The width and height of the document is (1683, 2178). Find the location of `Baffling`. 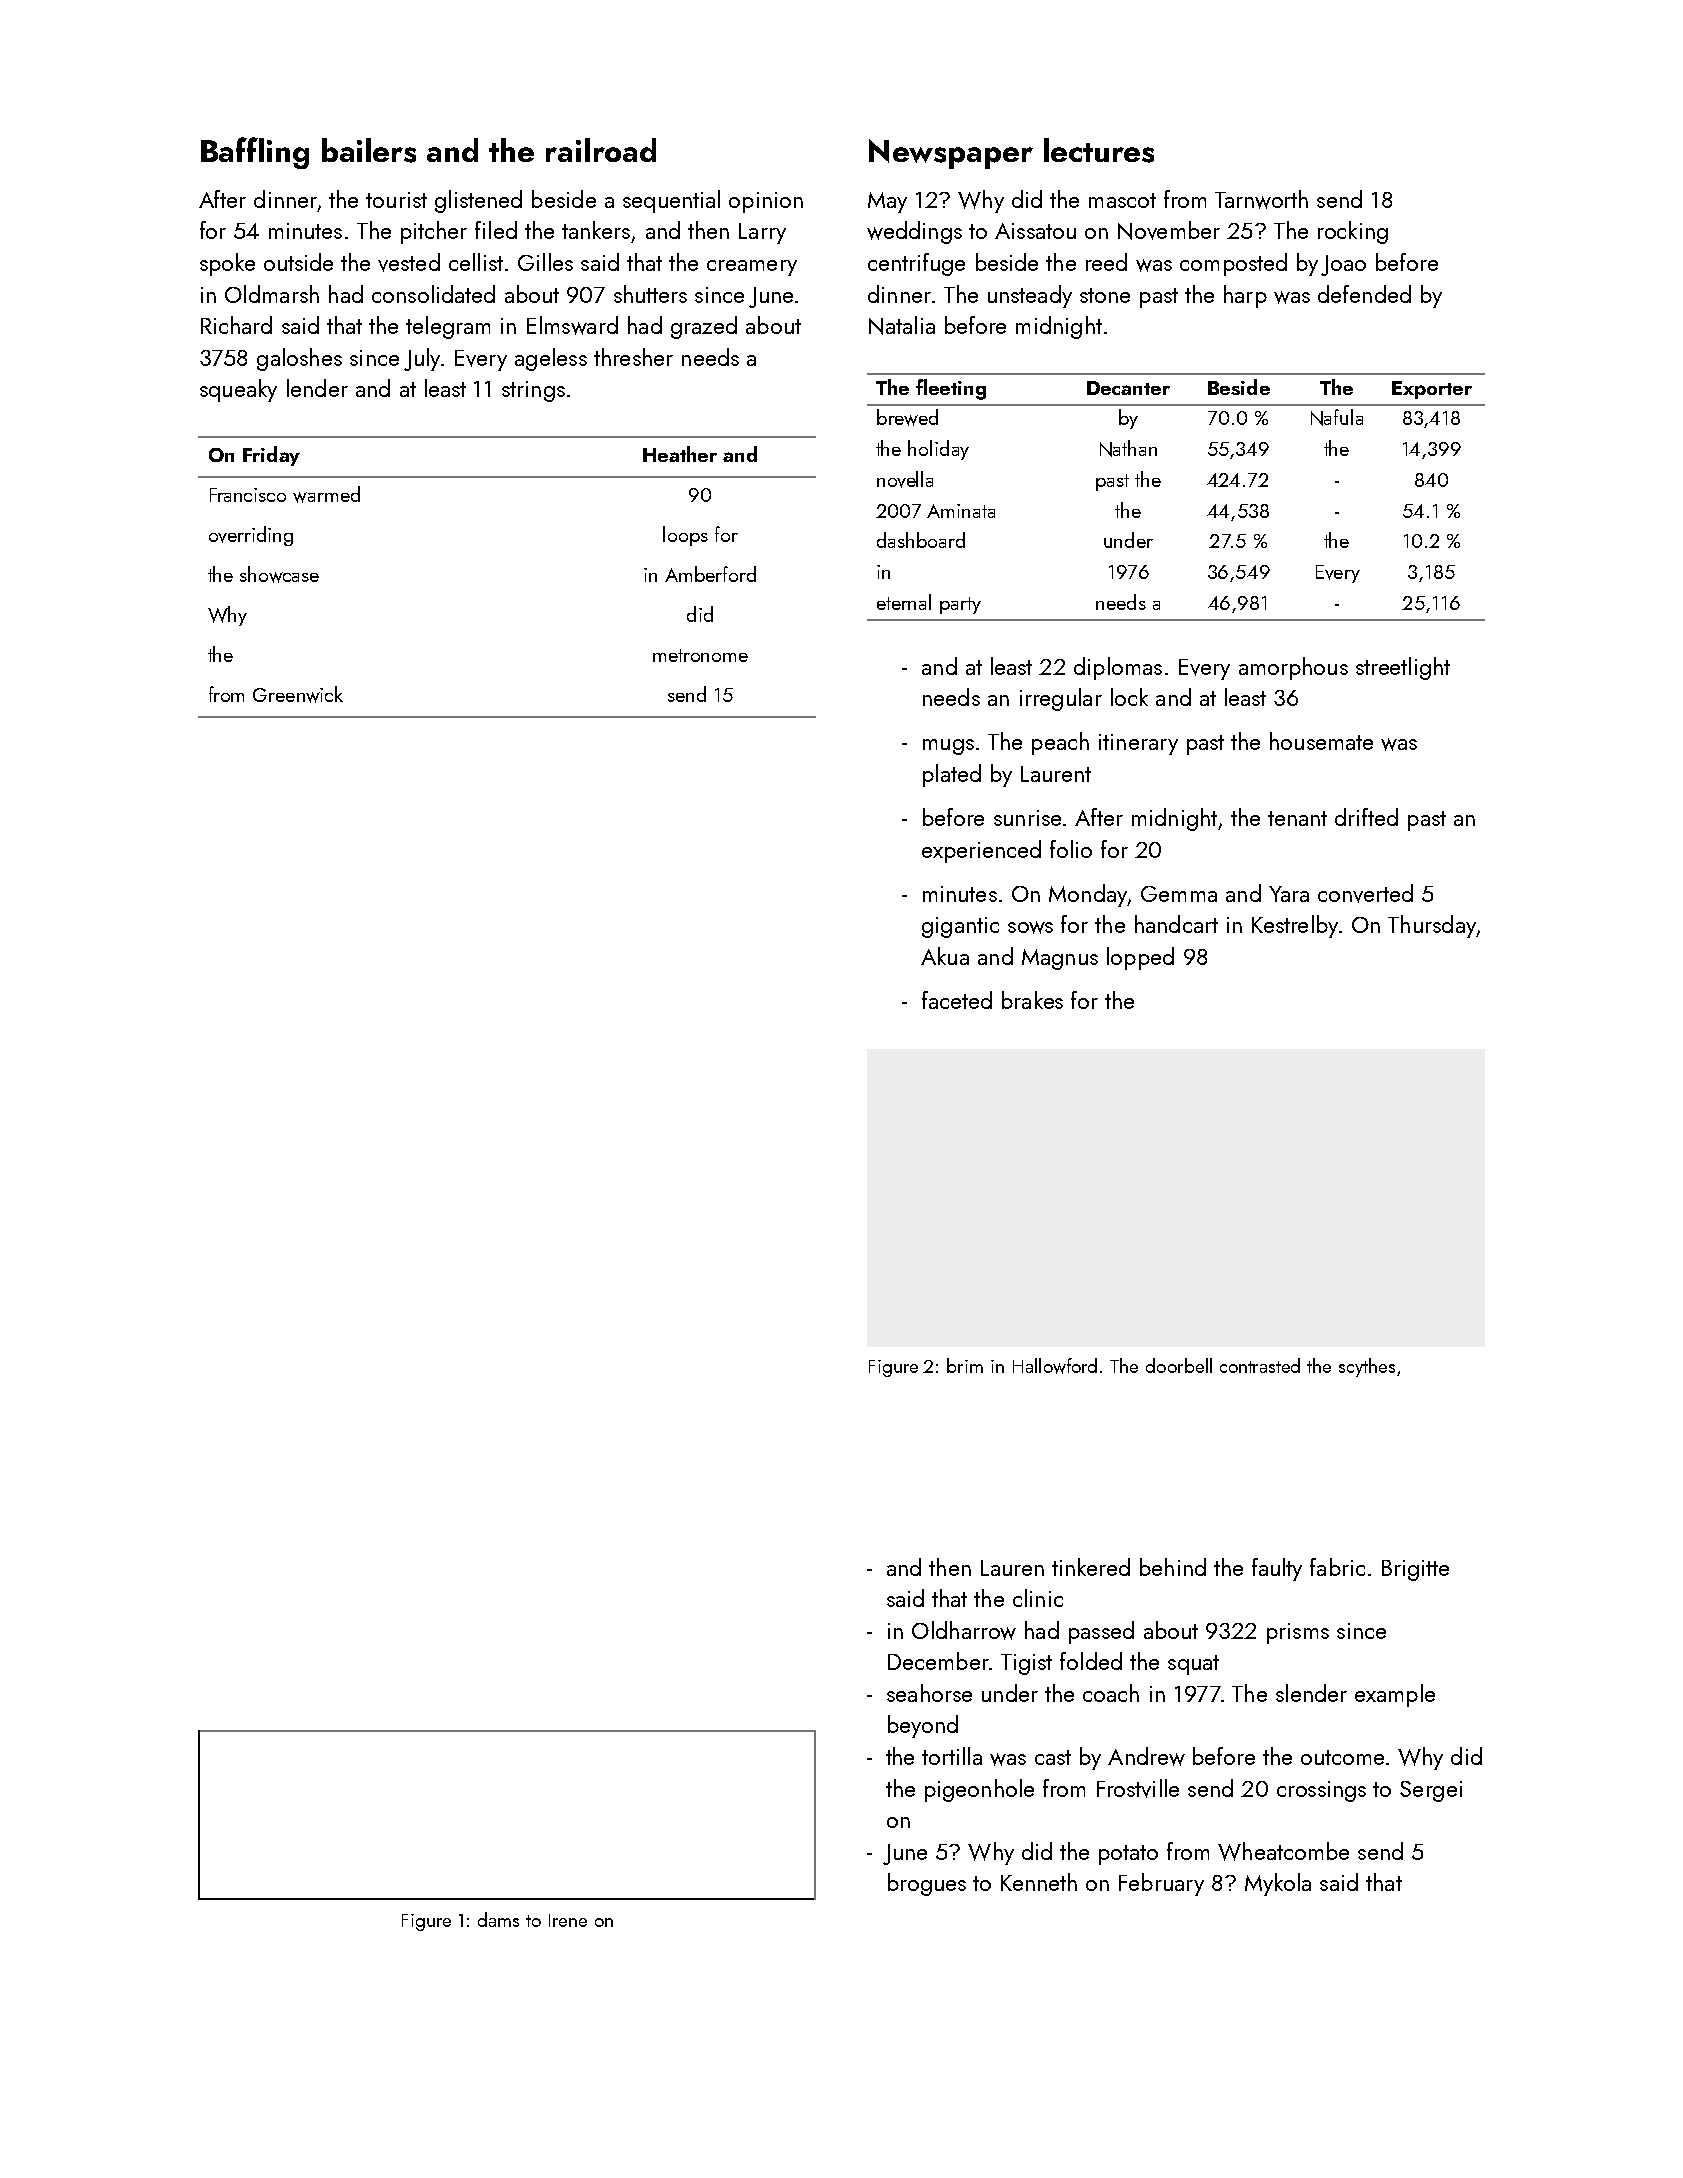

Baffling is located at coordinates (255, 153).
